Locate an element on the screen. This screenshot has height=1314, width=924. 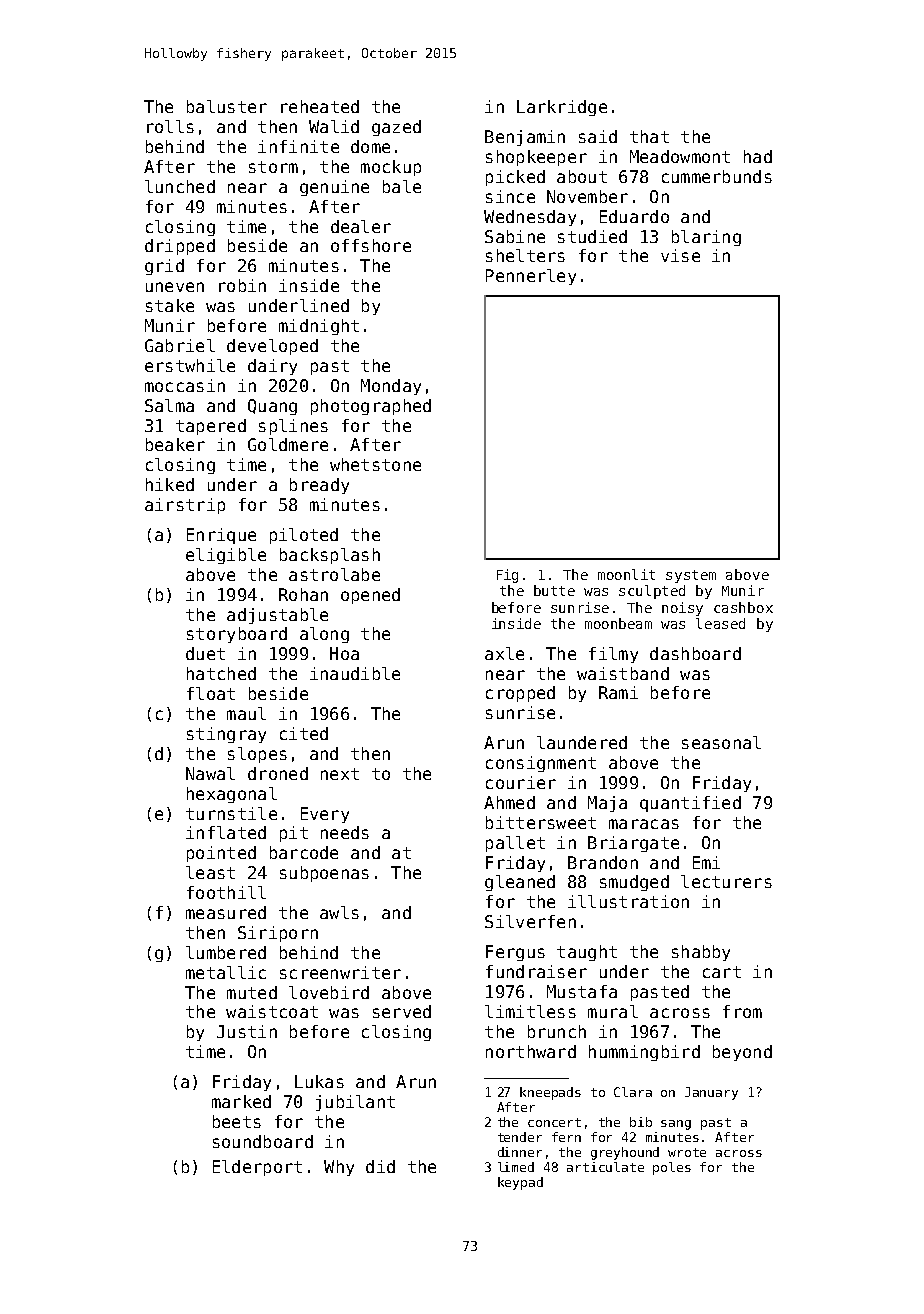
moonlit is located at coordinates (626, 574).
